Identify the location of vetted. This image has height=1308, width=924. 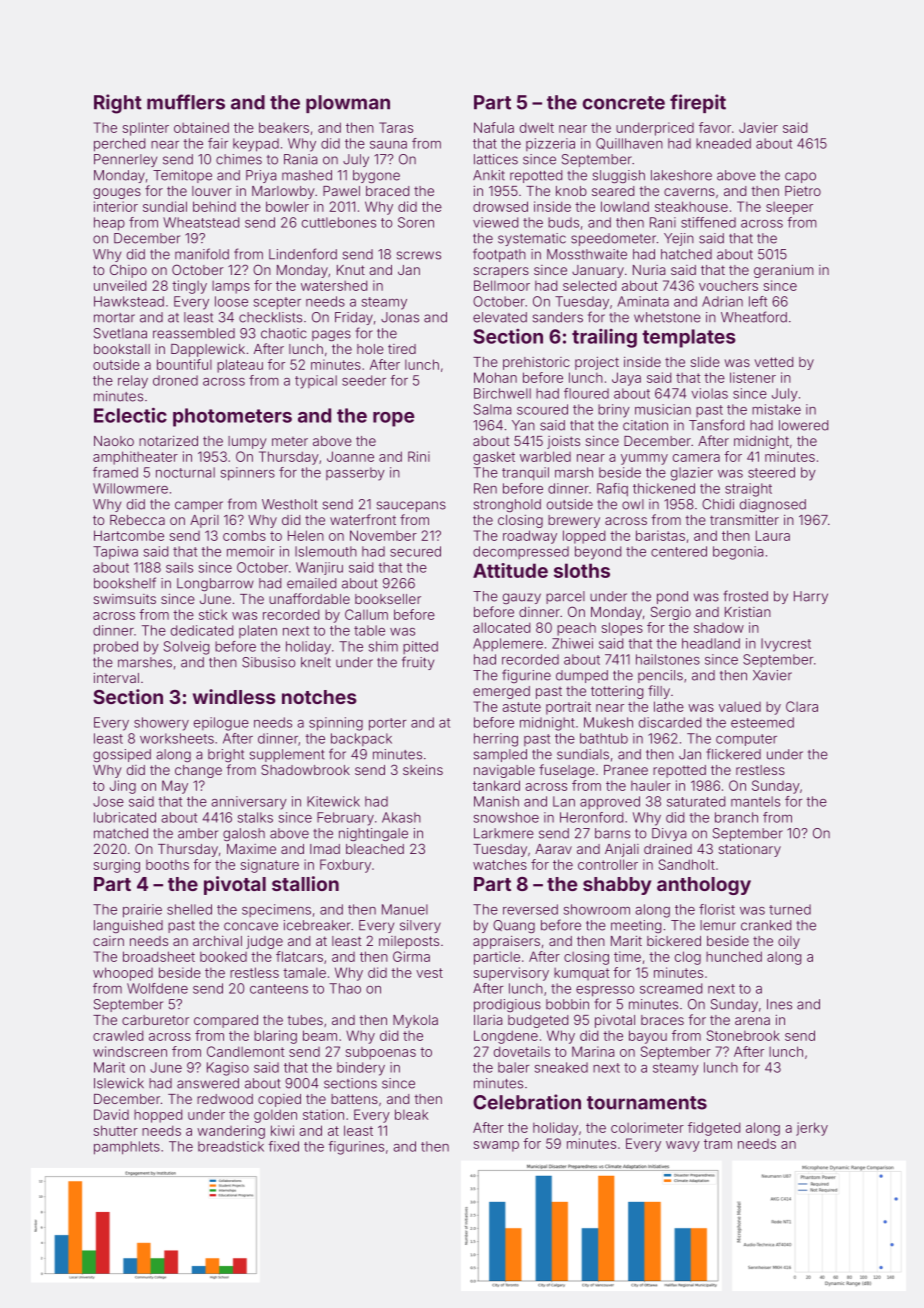
(773, 362).
